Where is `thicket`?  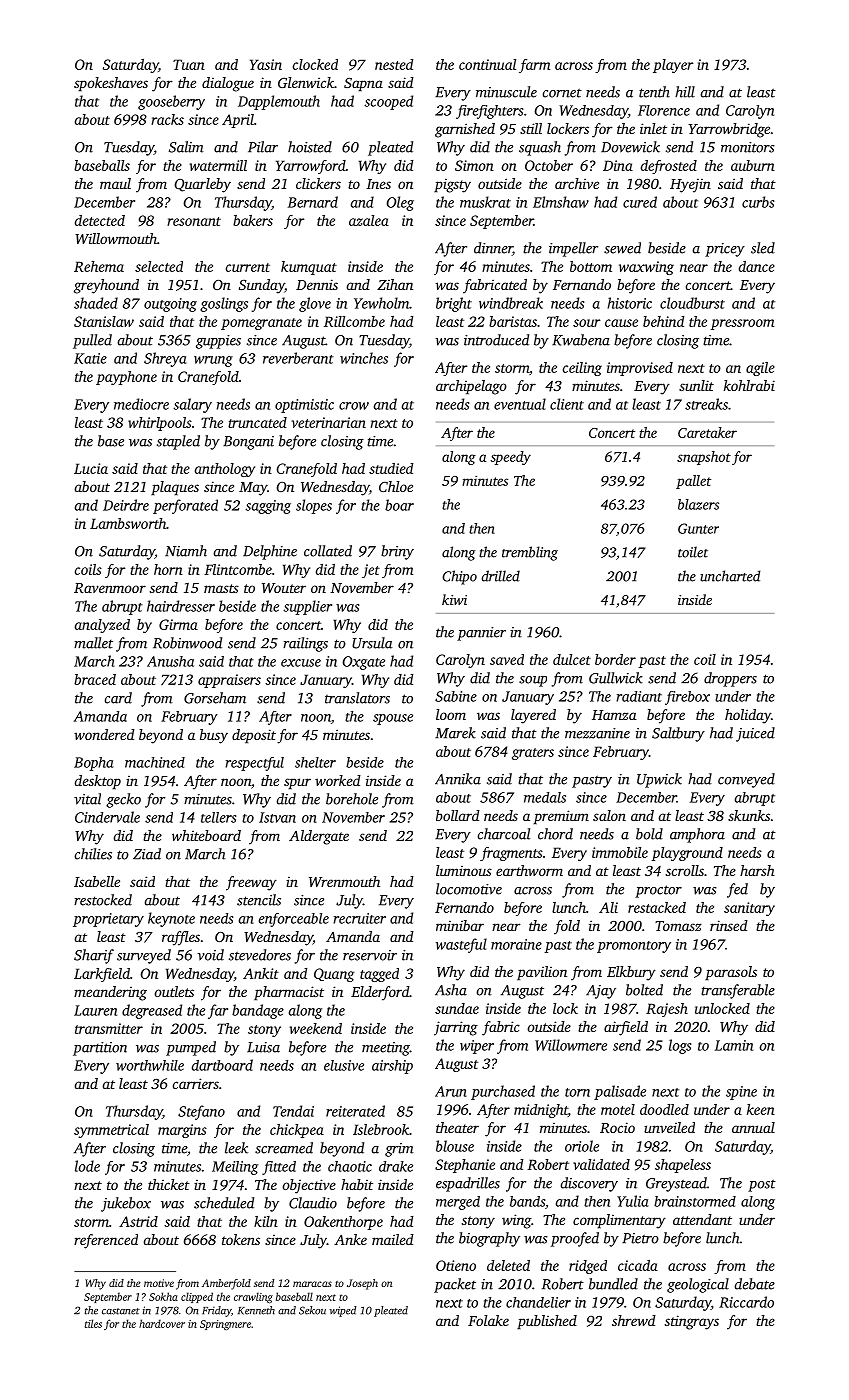 thicket is located at coordinates (169, 1184).
